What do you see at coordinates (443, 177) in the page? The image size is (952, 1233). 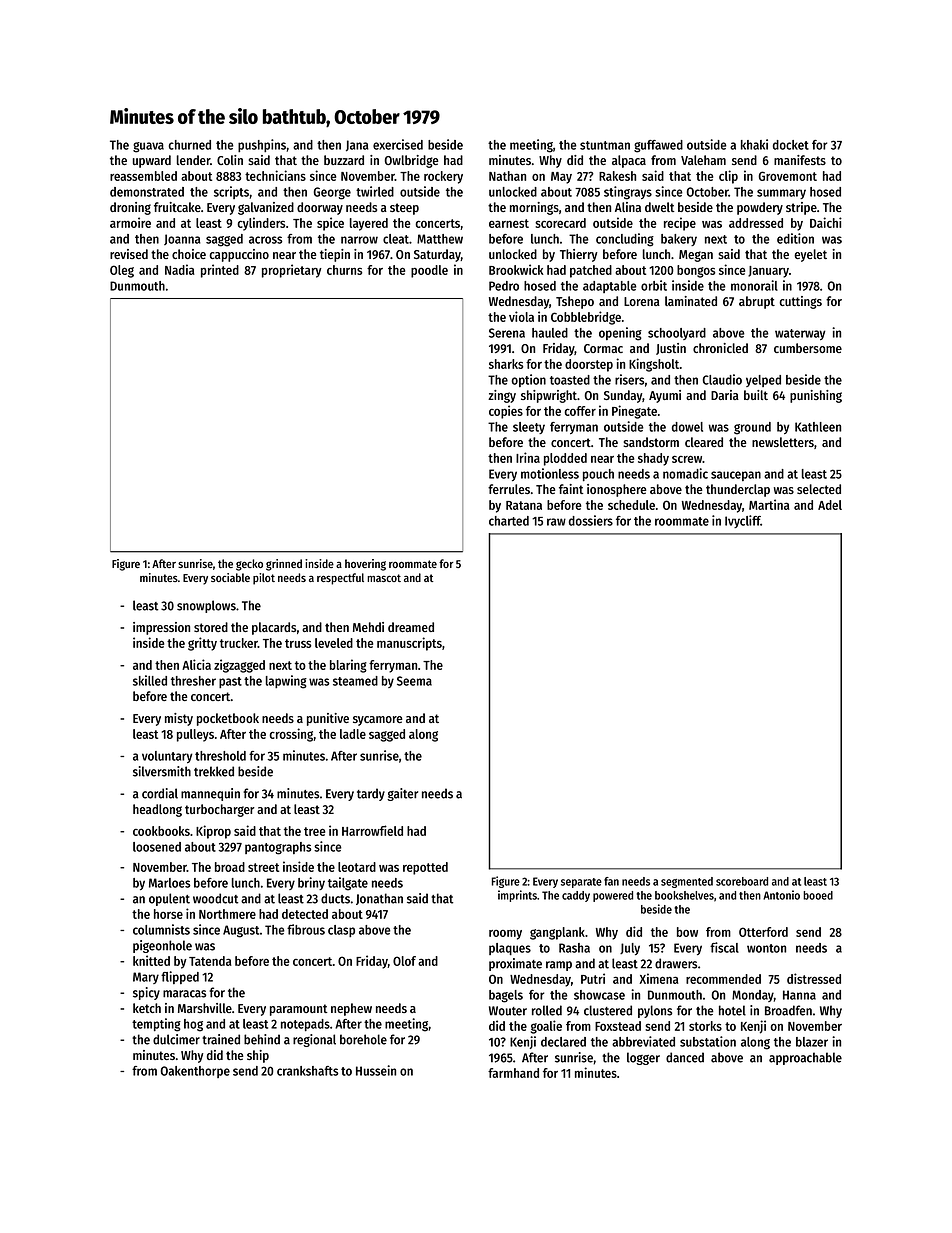 I see `rockery` at bounding box center [443, 177].
